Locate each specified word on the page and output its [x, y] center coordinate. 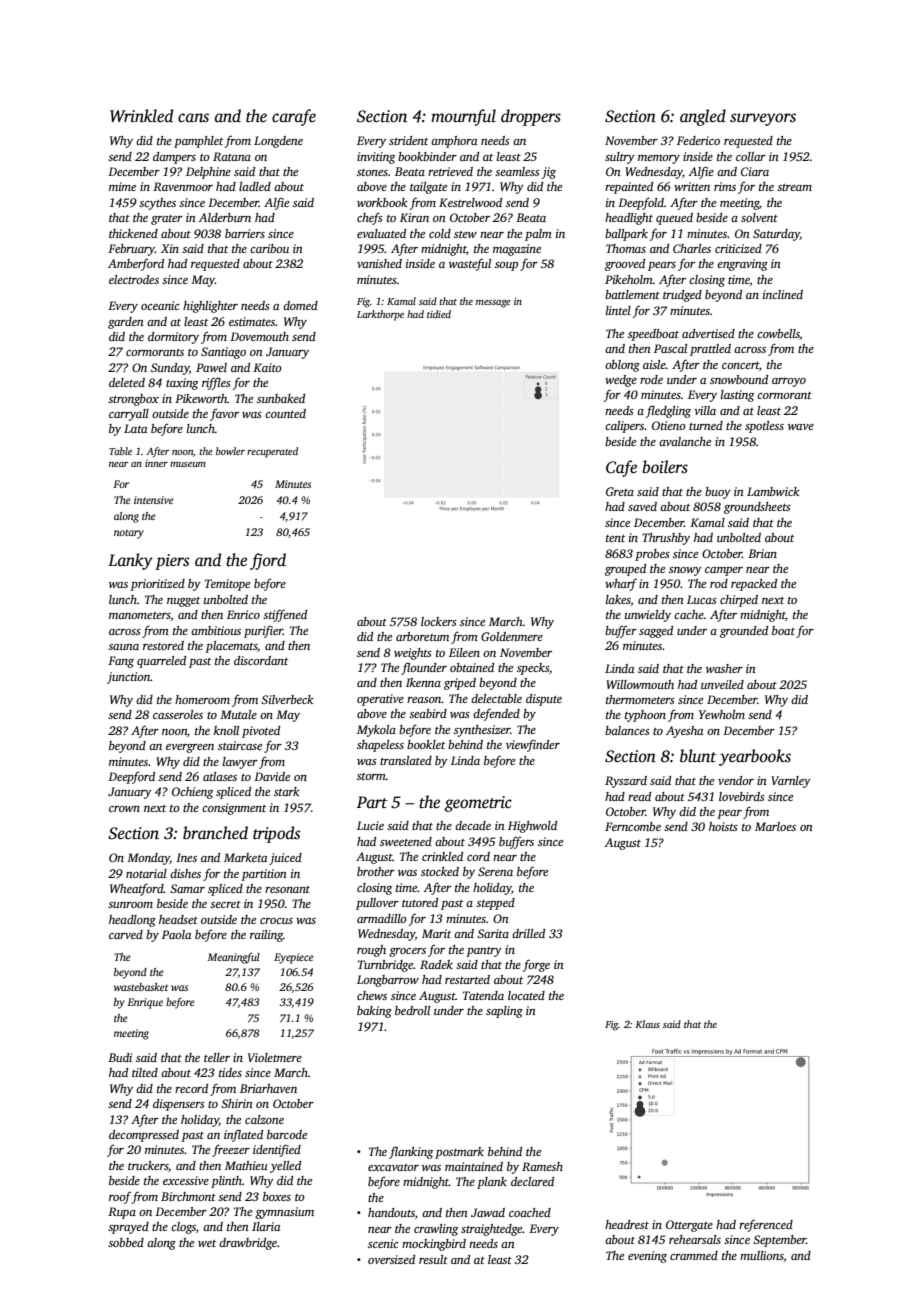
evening [647, 1257]
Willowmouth [640, 684]
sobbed [126, 1242]
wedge [621, 381]
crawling [436, 1230]
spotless [764, 427]
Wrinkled [141, 116]
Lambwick [773, 491]
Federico [698, 140]
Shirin [237, 1103]
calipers [625, 427]
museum [188, 464]
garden [126, 323]
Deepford [131, 778]
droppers [531, 117]
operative [380, 700]
